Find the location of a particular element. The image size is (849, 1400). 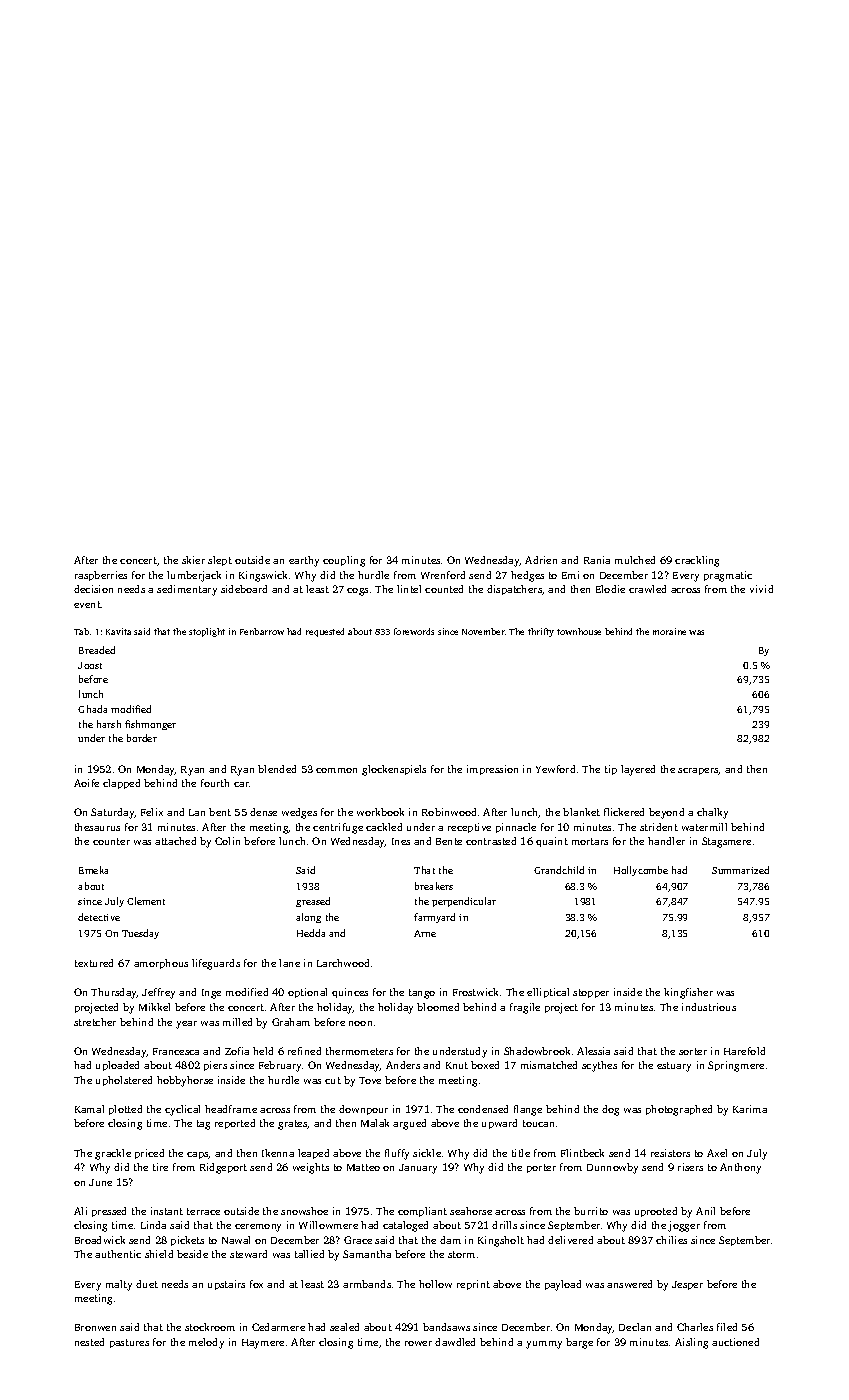

fishmonger is located at coordinates (150, 725).
